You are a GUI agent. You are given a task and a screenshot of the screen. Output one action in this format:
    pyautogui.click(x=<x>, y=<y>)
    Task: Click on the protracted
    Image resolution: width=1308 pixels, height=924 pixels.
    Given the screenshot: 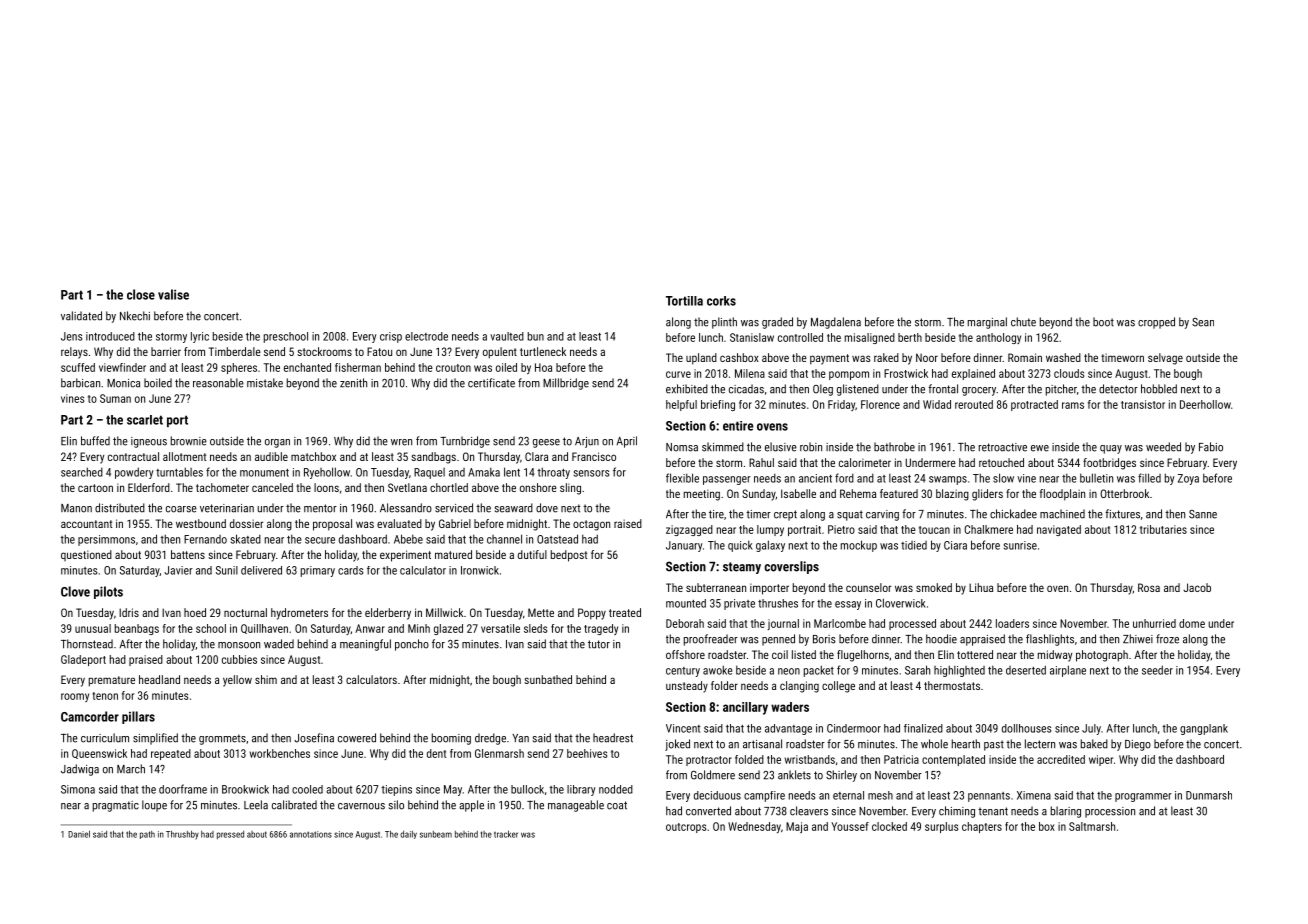 What is the action you would take?
    pyautogui.click(x=1034, y=405)
